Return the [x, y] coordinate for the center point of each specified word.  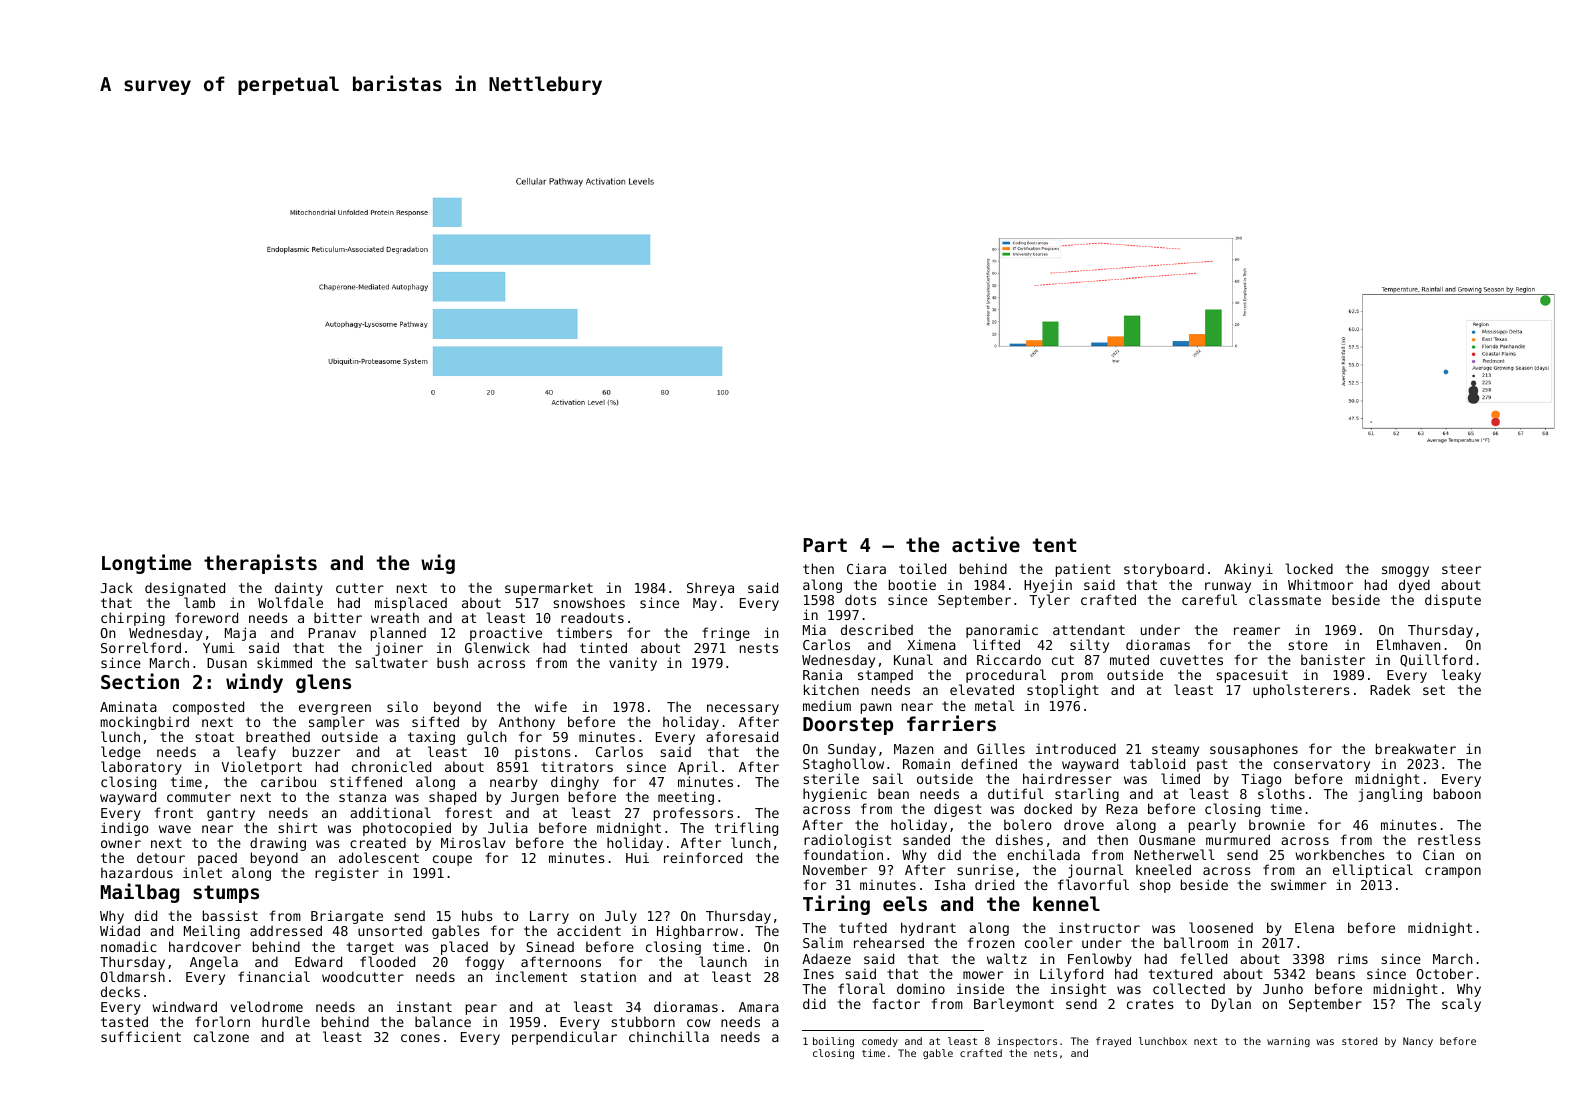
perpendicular [564, 1038]
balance [443, 1021]
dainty [299, 589]
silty [1089, 646]
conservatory [1322, 765]
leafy [256, 753]
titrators [577, 767]
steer [1461, 569]
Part [825, 545]
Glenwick [497, 647]
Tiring [836, 905]
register [347, 874]
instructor [1099, 927]
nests [759, 648]
